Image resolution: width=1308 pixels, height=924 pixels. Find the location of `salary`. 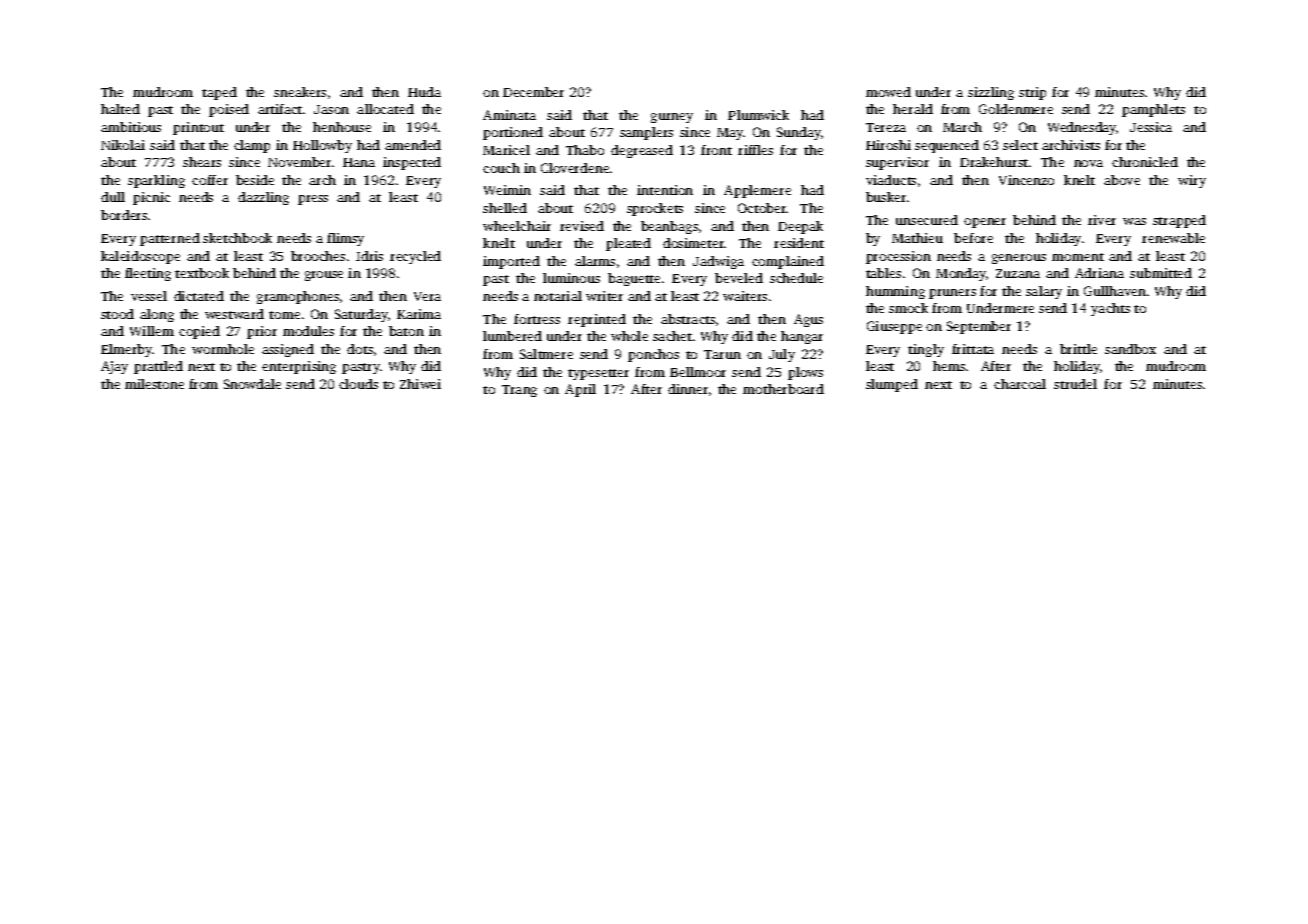

salary is located at coordinates (1044, 292).
